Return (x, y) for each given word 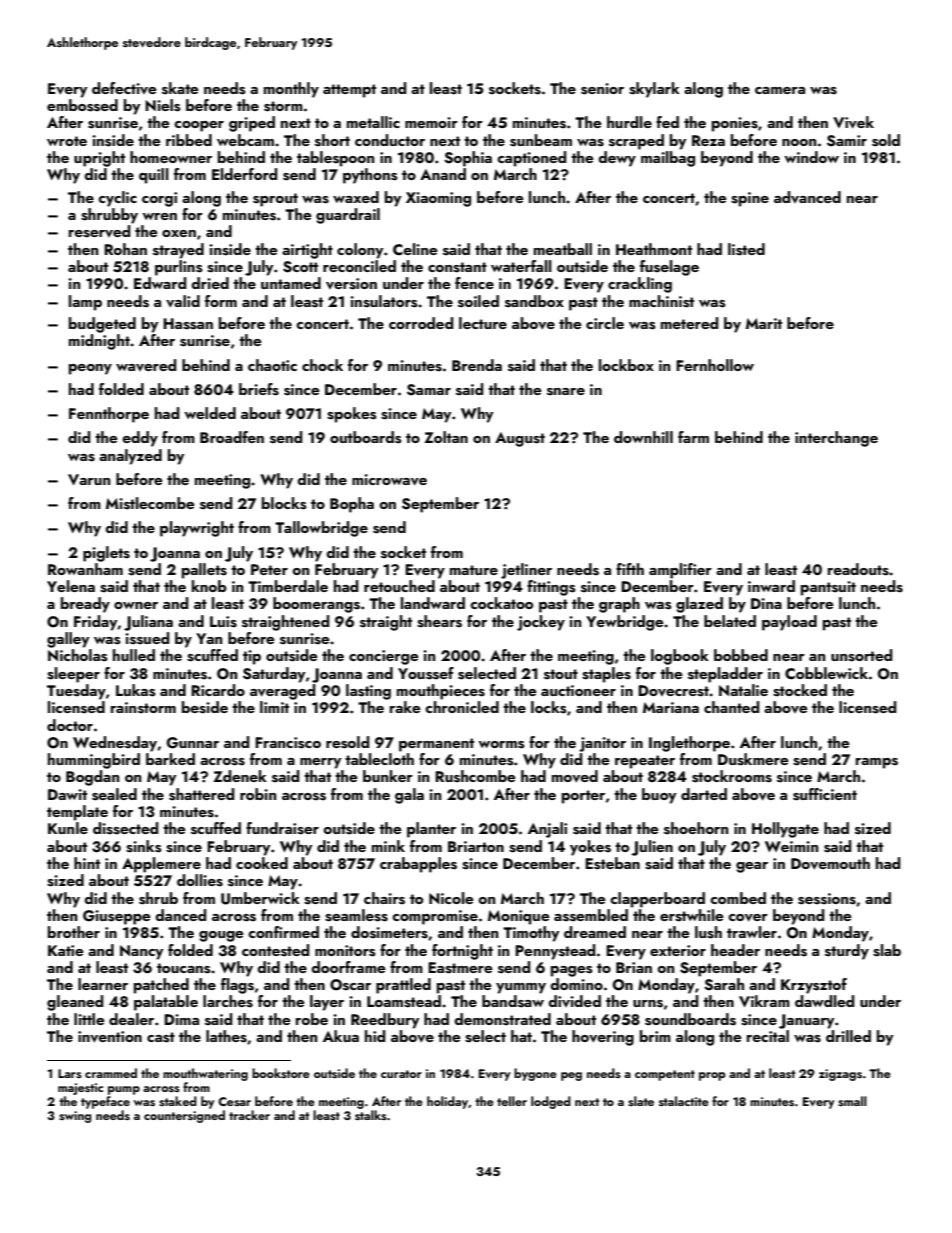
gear (752, 867)
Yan (209, 638)
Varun (89, 479)
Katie (66, 950)
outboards (366, 437)
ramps (877, 763)
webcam (245, 140)
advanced (807, 197)
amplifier (680, 571)
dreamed (595, 932)
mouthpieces (441, 692)
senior (602, 89)
